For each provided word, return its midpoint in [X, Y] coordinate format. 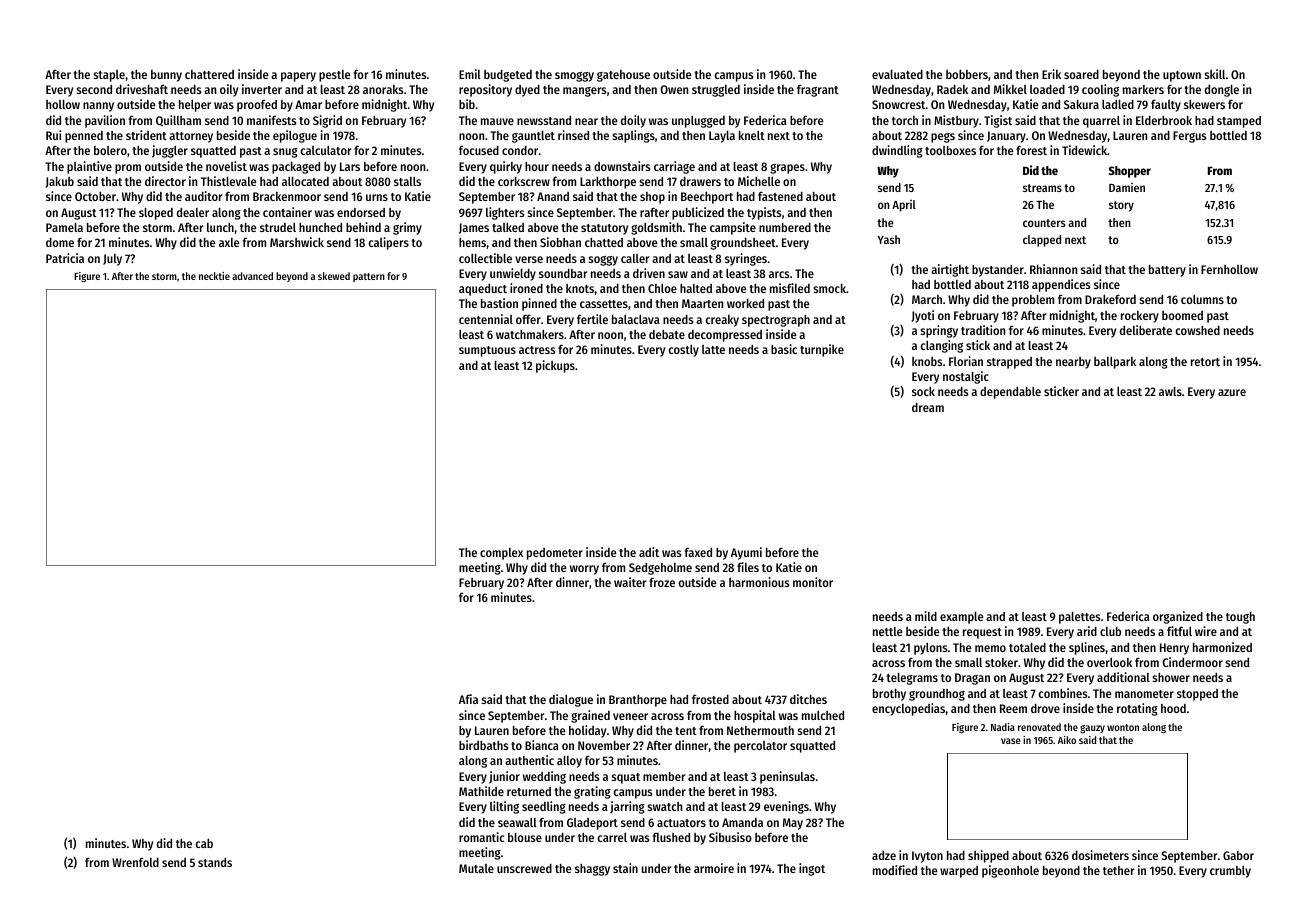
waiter [630, 582]
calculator [325, 150]
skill [1214, 74]
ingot [812, 869]
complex [501, 554]
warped [959, 872]
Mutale [476, 868]
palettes [1079, 618]
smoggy [574, 77]
